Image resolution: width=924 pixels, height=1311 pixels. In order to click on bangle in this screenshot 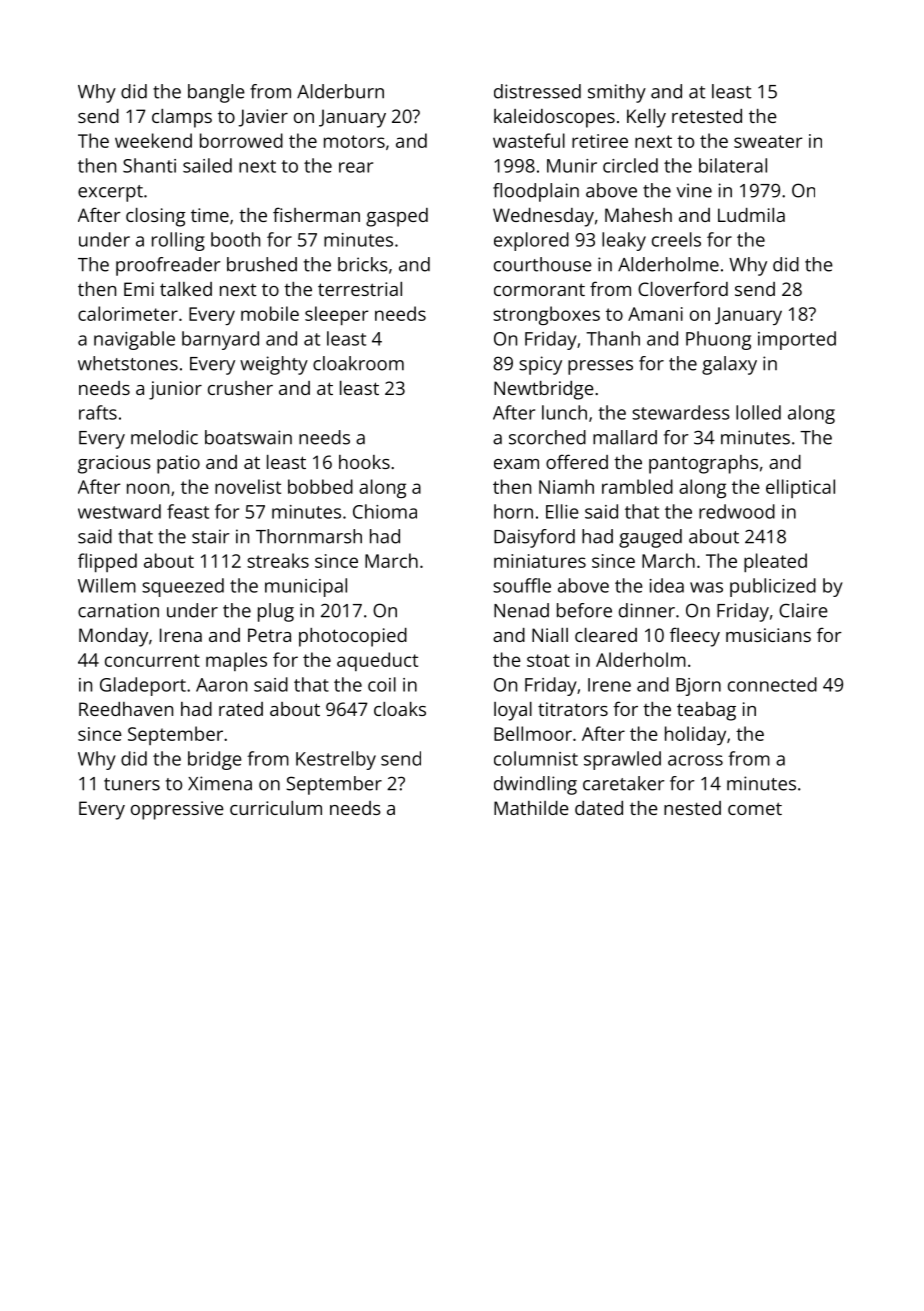, I will do `click(216, 93)`.
